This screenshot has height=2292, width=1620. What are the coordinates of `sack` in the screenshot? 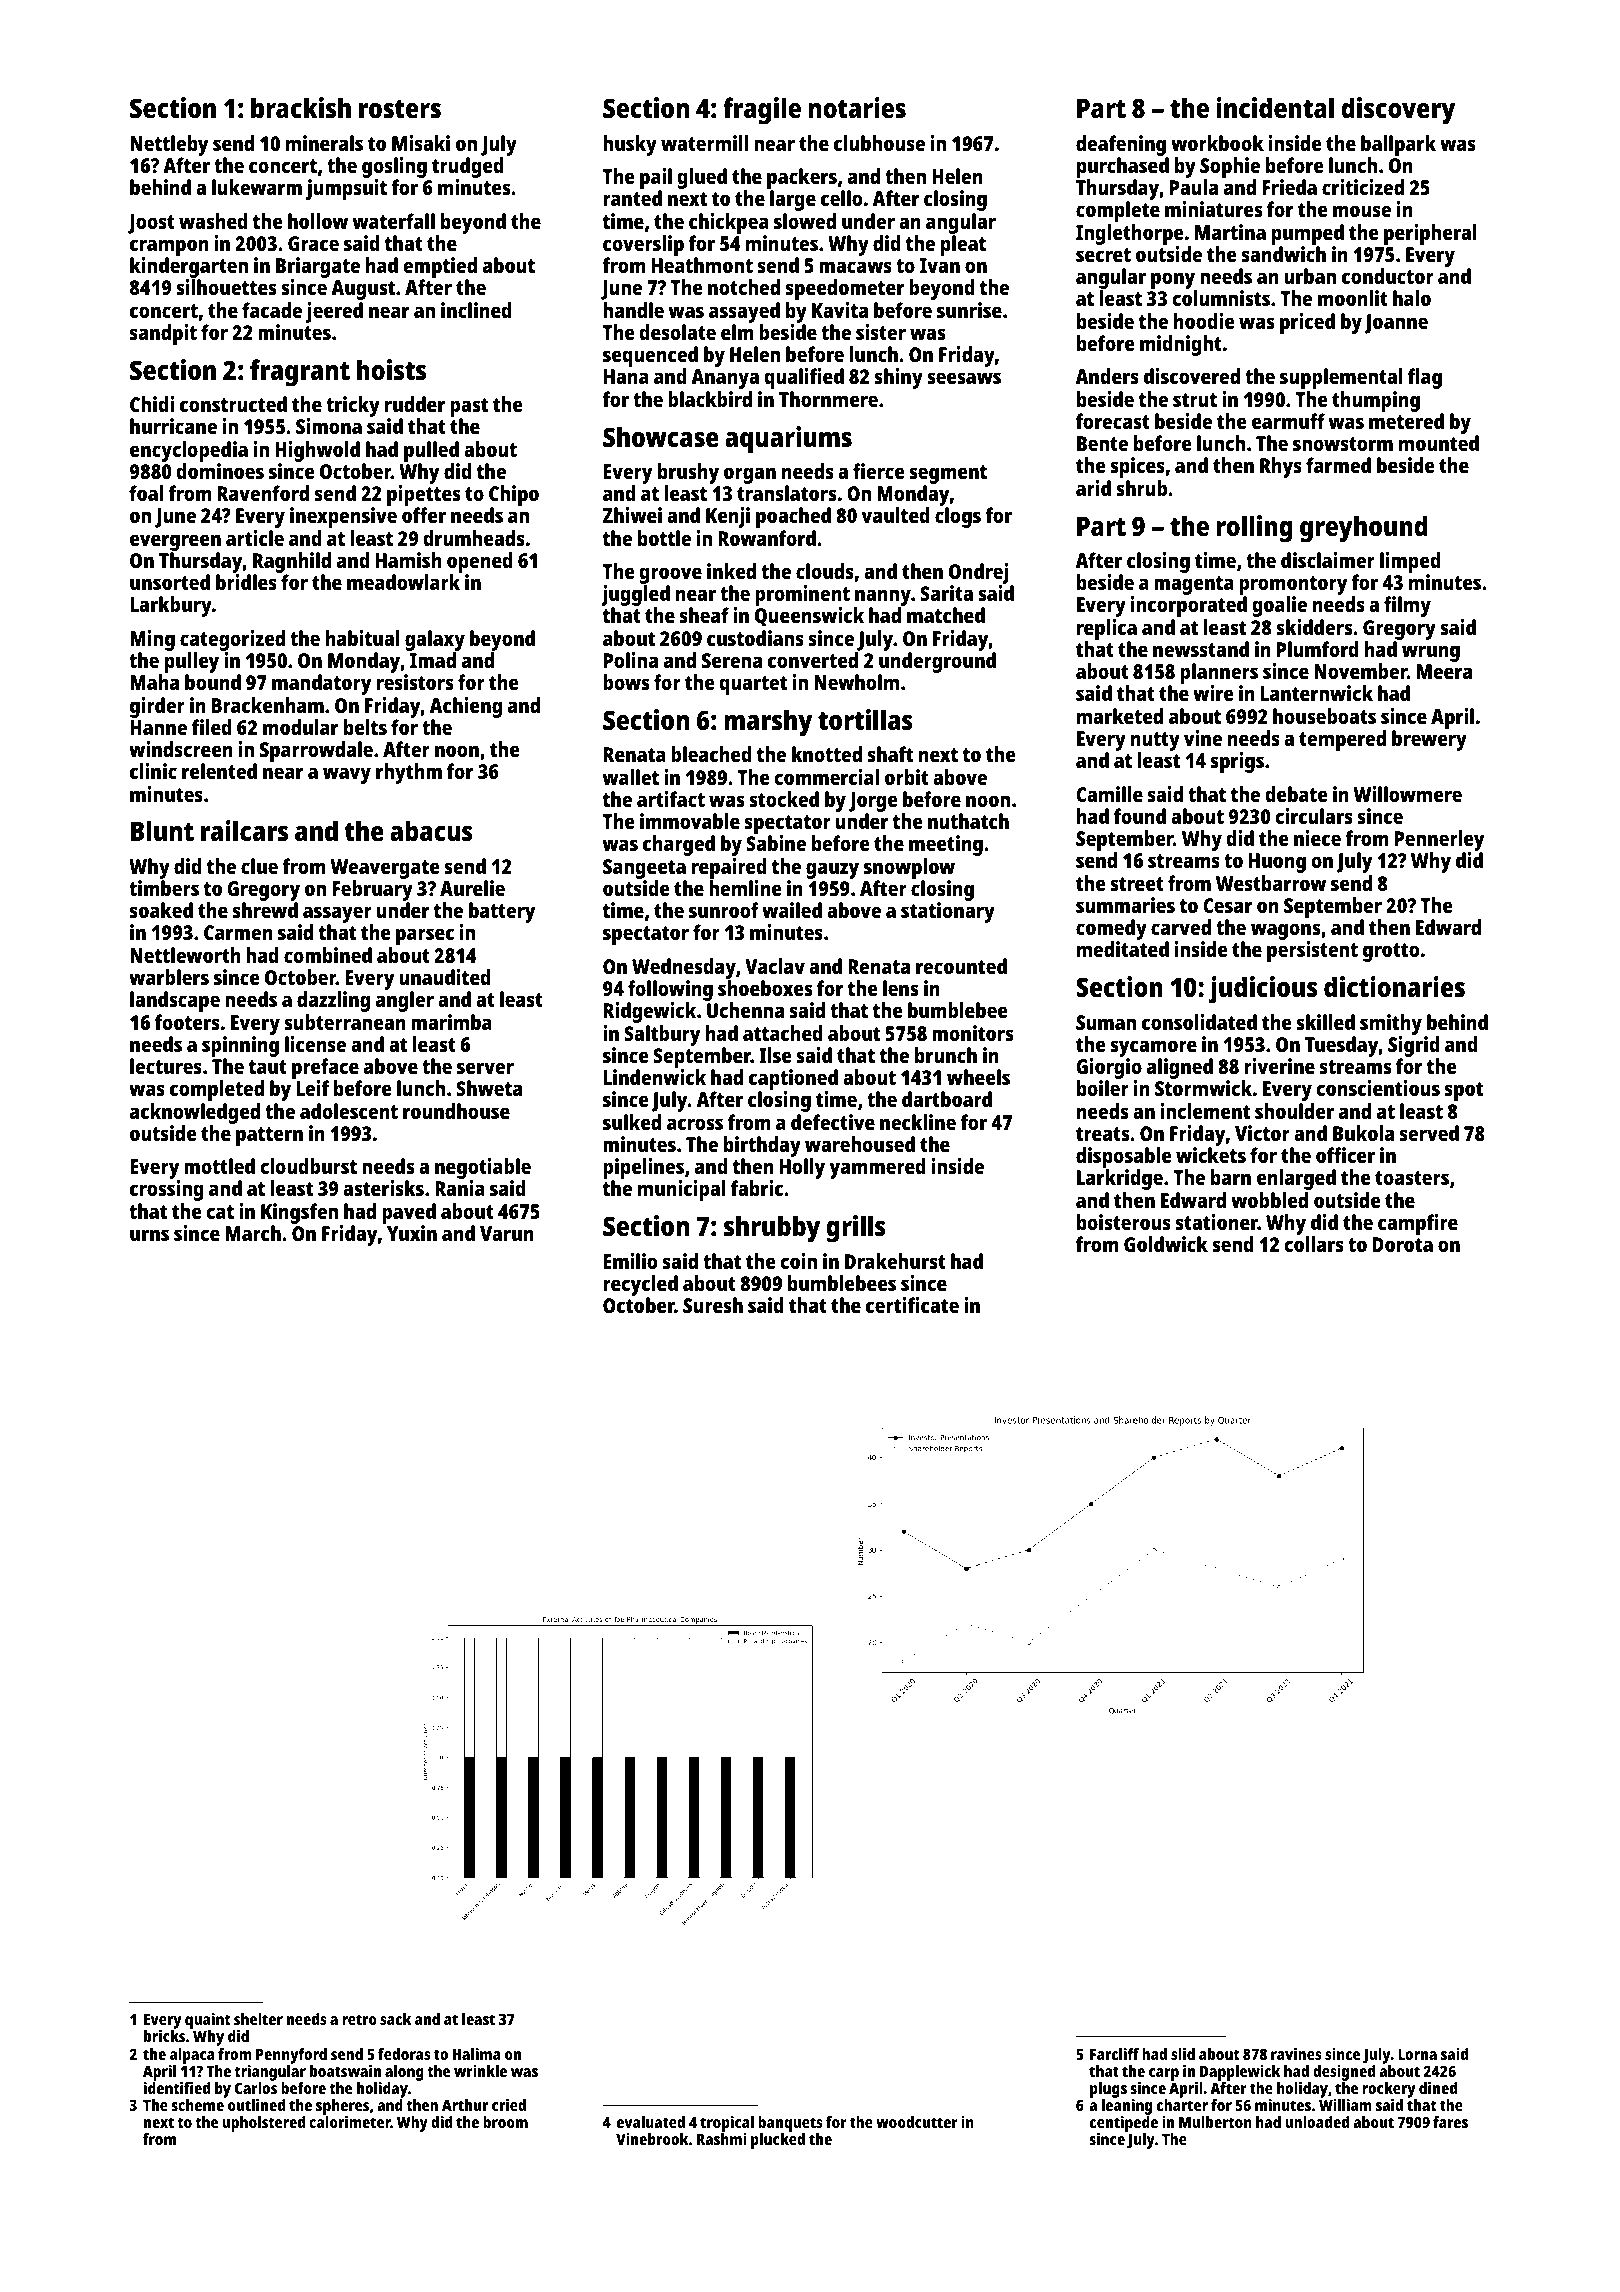 It's located at (395, 2019).
